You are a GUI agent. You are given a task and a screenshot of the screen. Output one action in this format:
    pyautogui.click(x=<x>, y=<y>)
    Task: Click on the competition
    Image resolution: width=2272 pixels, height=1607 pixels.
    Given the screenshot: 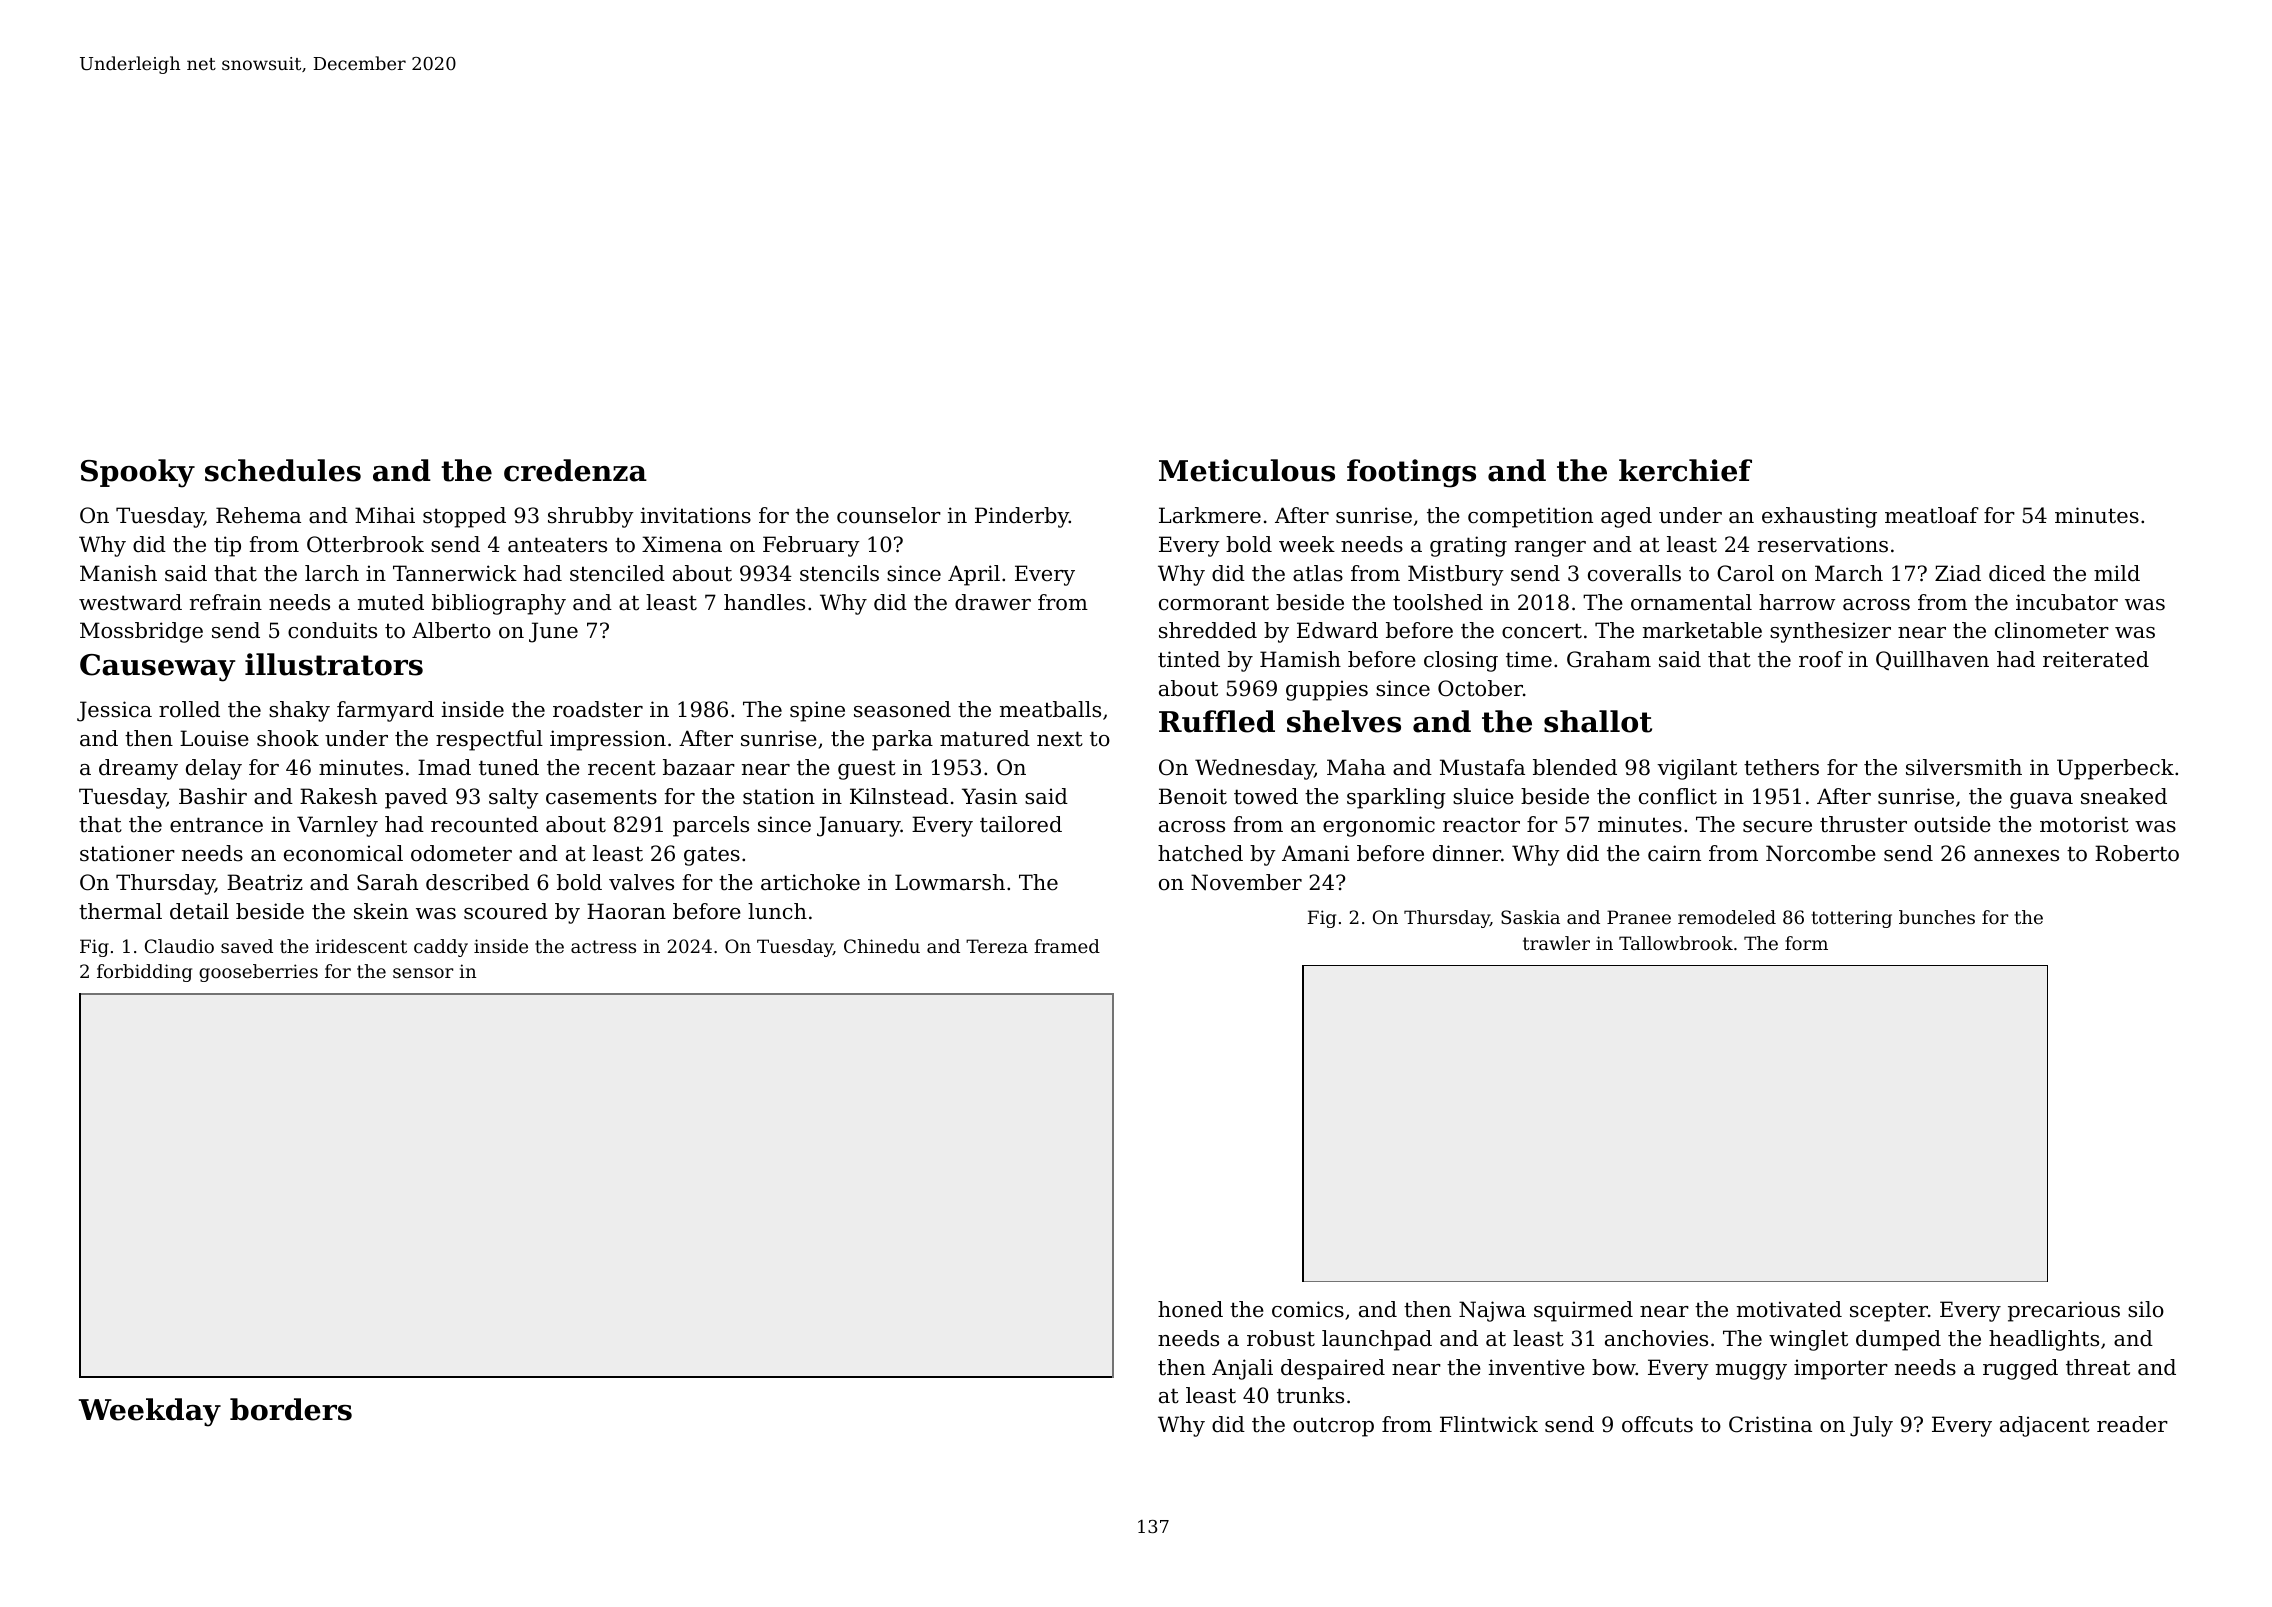 What is the action you would take?
    pyautogui.click(x=1530, y=517)
